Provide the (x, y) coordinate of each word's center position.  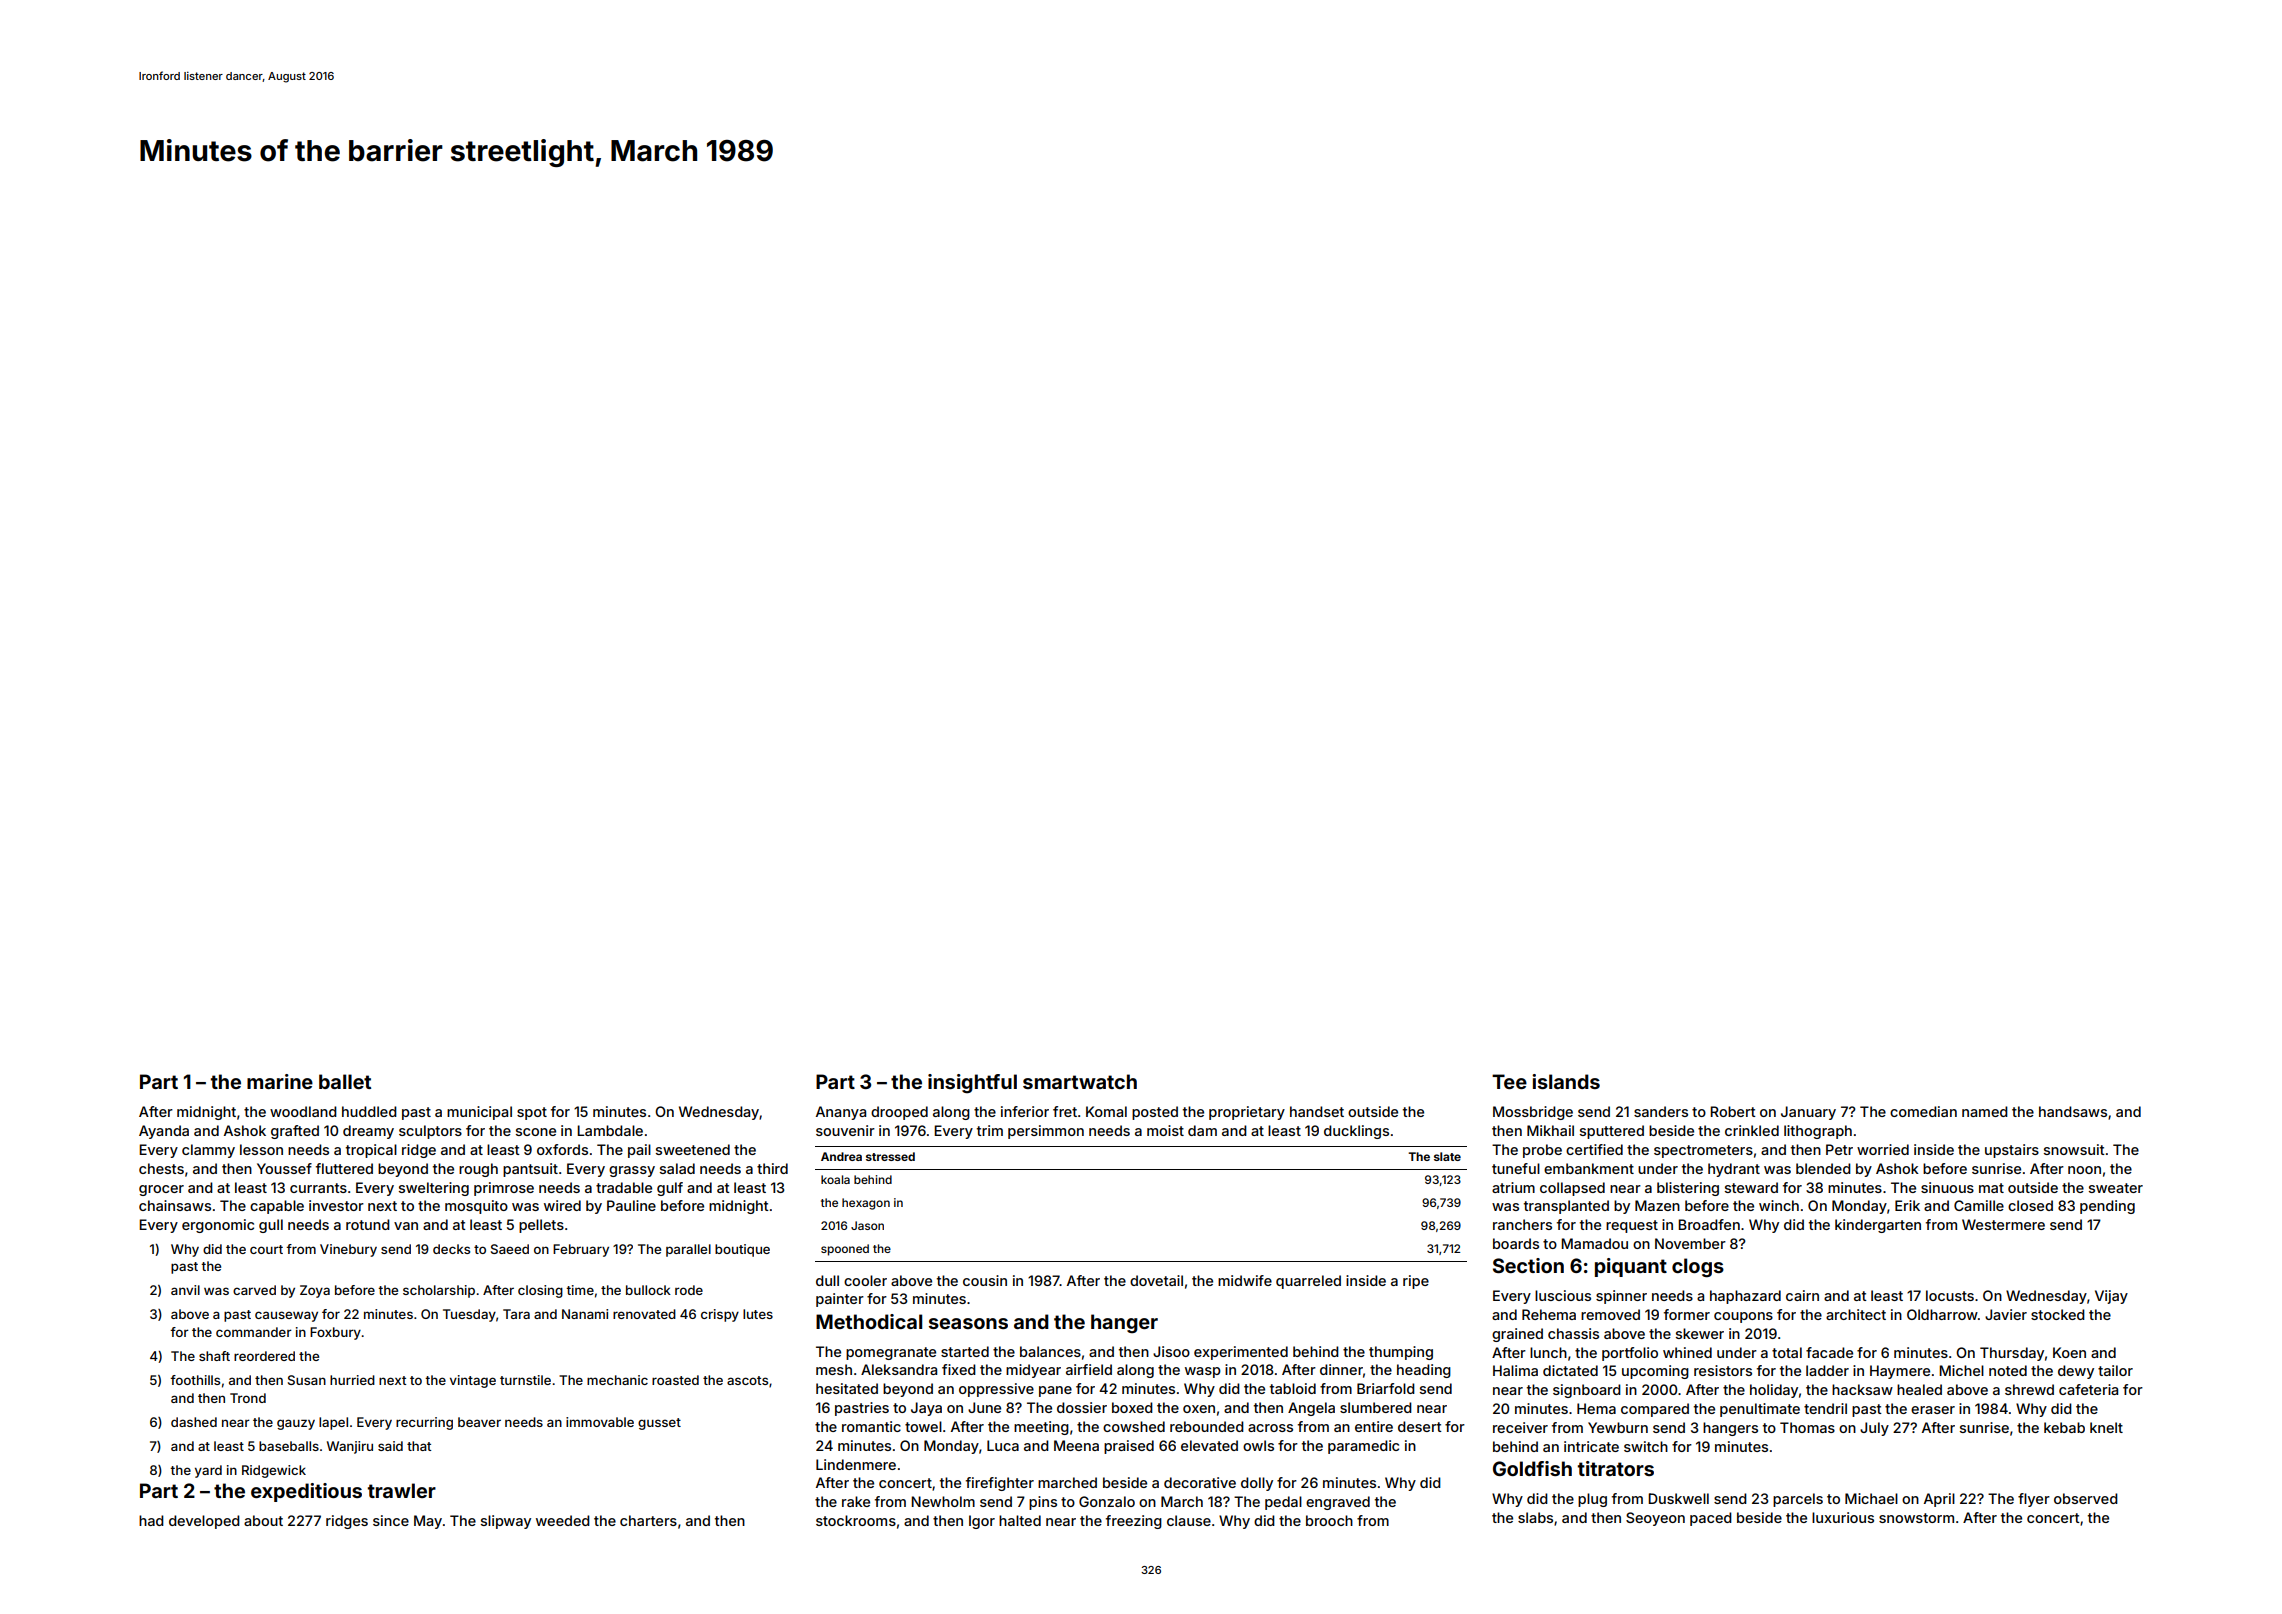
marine (280, 1081)
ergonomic (218, 1226)
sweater (2116, 1188)
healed (1919, 1389)
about (263, 1520)
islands (1566, 1081)
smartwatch (1080, 1081)
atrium (1513, 1187)
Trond (248, 1398)
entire (1374, 1426)
